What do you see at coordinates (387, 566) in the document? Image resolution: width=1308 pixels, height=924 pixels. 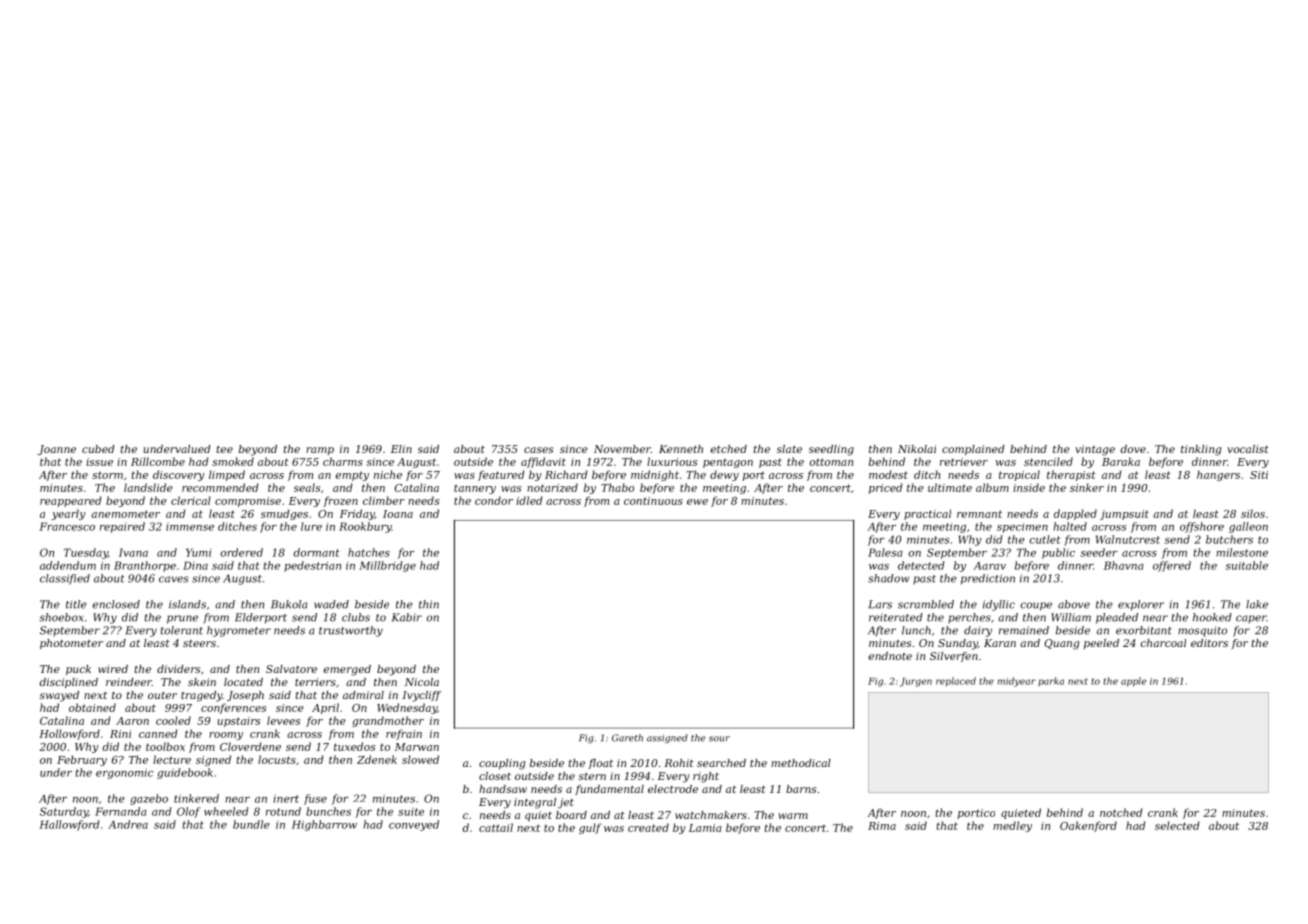 I see `Millbridge` at bounding box center [387, 566].
